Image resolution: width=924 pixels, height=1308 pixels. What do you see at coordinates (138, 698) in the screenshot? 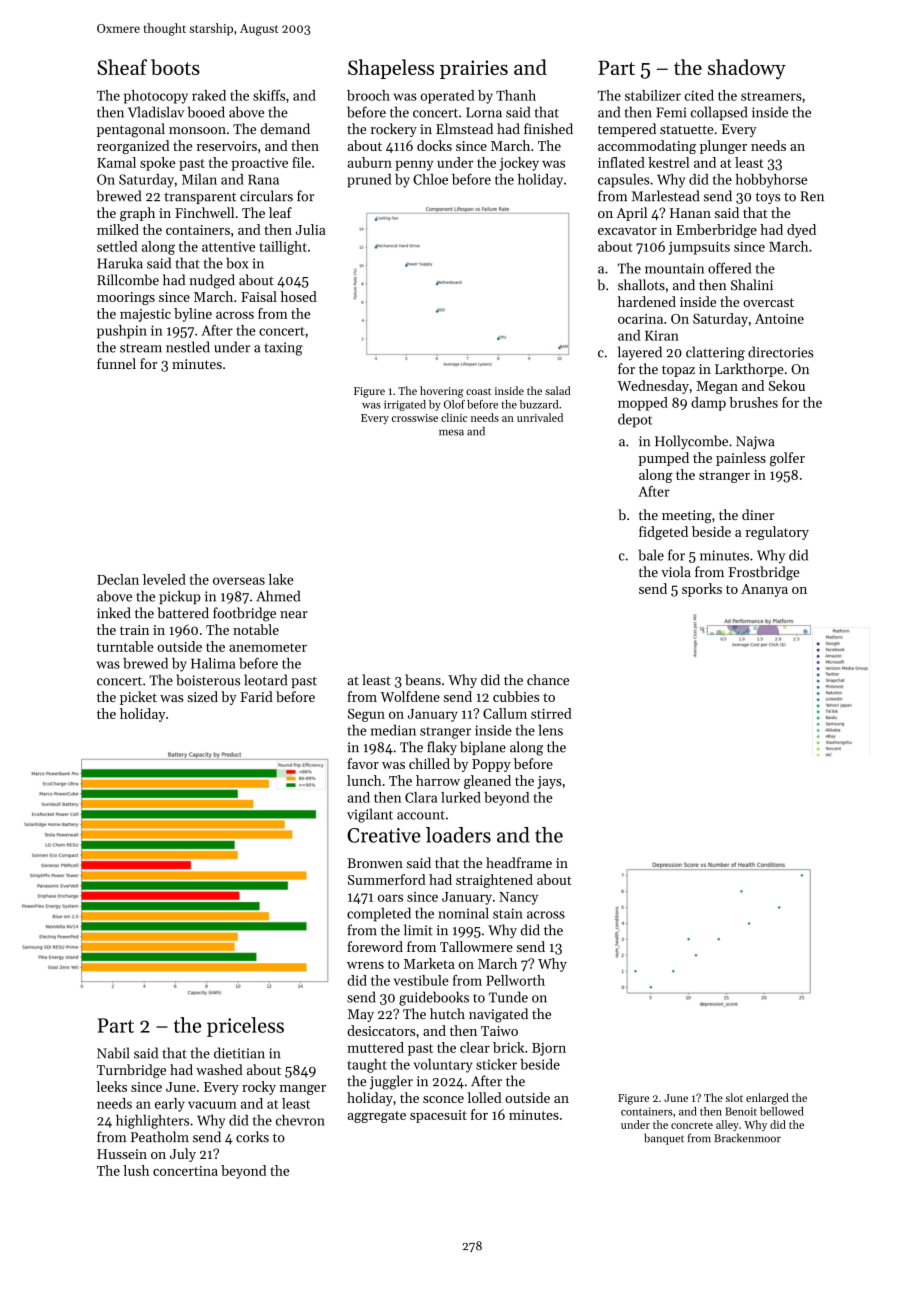
I see `picket` at bounding box center [138, 698].
